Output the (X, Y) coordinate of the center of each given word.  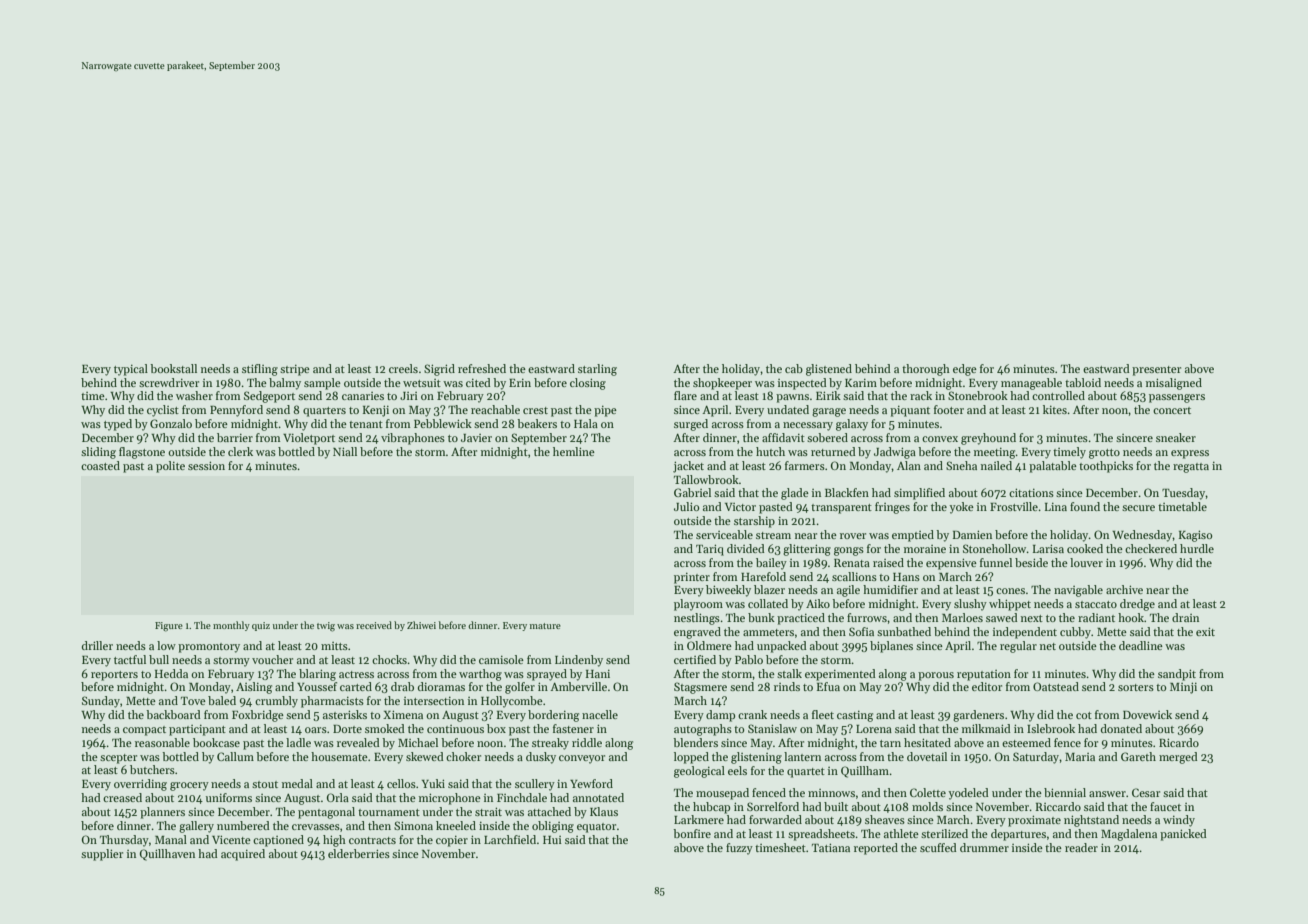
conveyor (582, 759)
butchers (152, 769)
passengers (1177, 398)
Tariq (710, 550)
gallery (196, 827)
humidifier (890, 589)
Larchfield (510, 839)
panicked (1183, 835)
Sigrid (439, 370)
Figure (169, 627)
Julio (687, 506)
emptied (913, 536)
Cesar (1146, 792)
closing (588, 384)
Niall (345, 451)
